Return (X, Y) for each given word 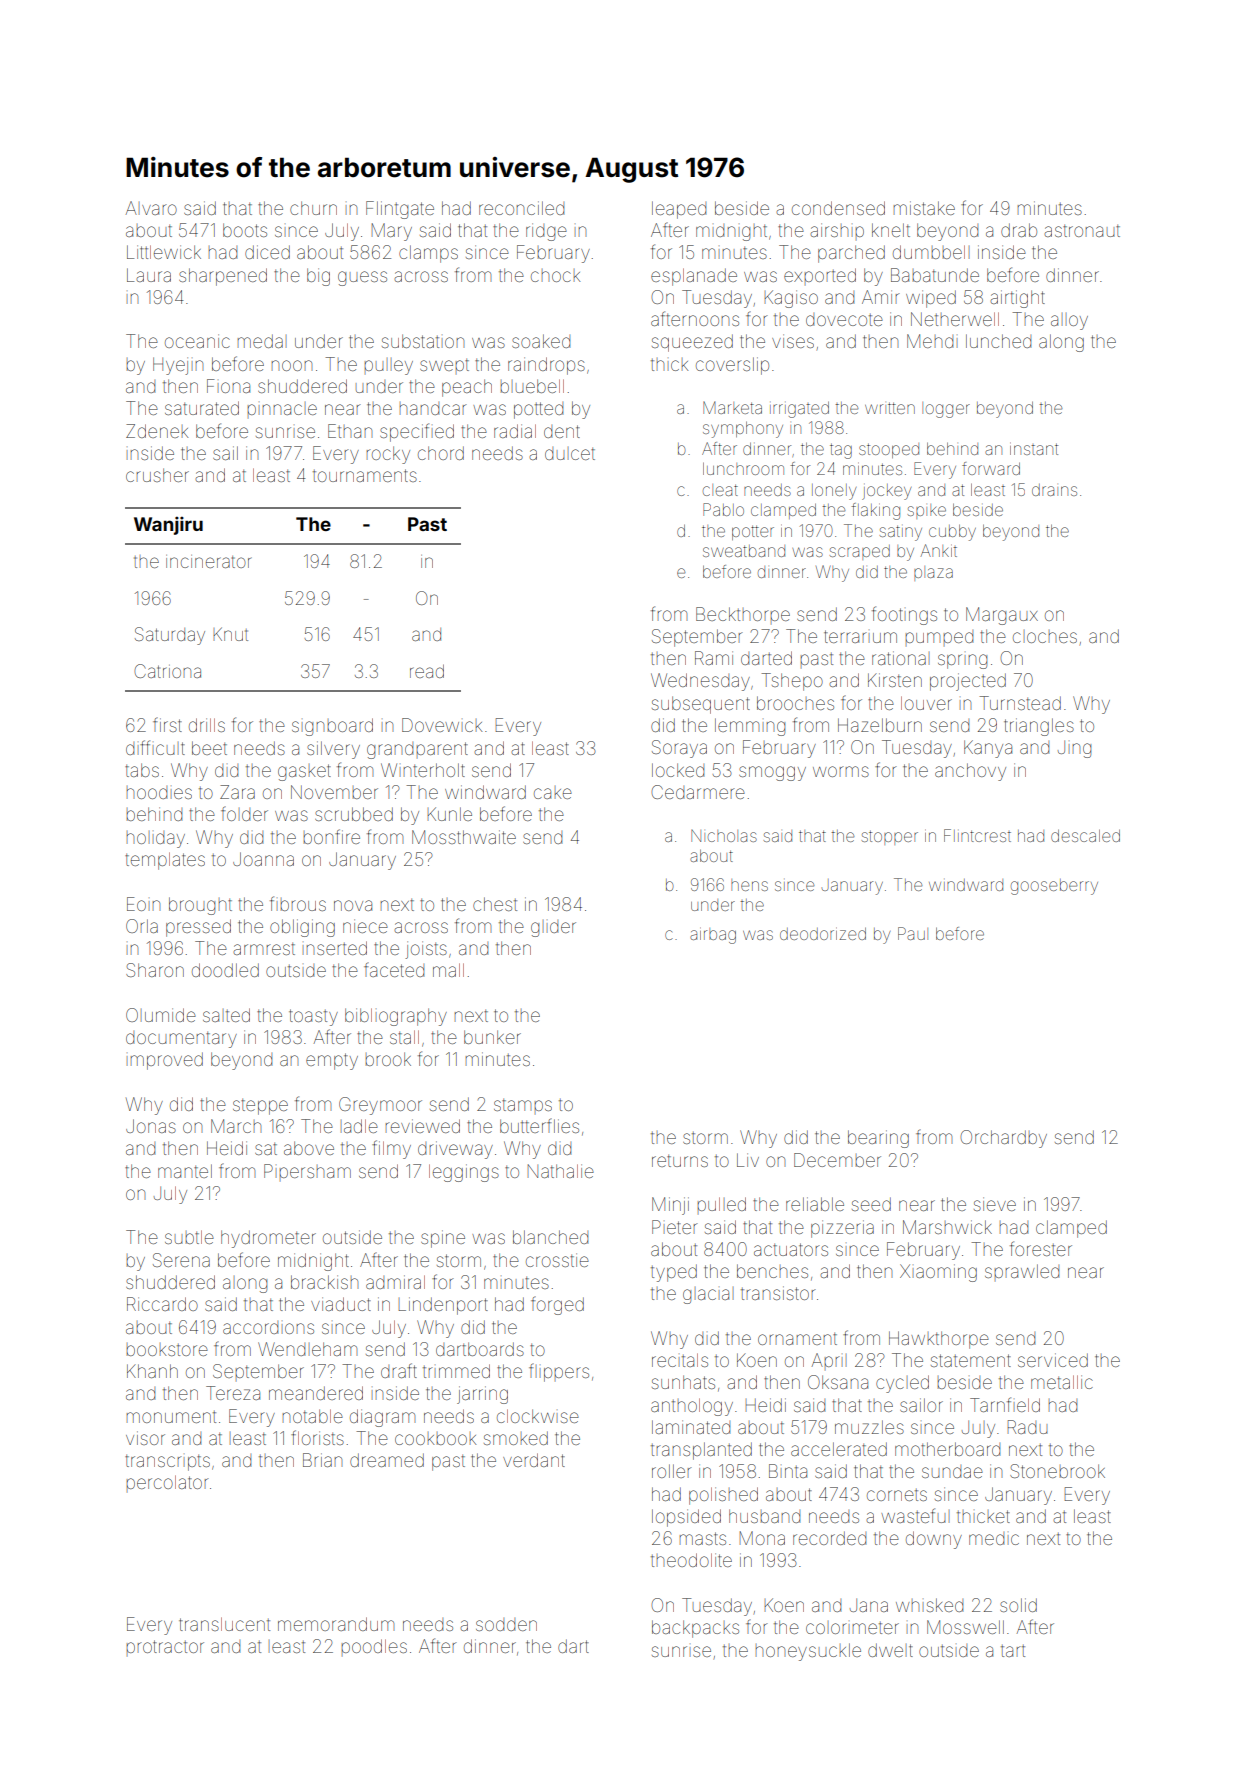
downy (934, 1540)
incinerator (209, 561)
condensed (838, 208)
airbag (713, 936)
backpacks (695, 1629)
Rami (714, 658)
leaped (679, 210)
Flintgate (400, 210)
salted (226, 1015)
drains (1054, 490)
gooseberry (1054, 887)
